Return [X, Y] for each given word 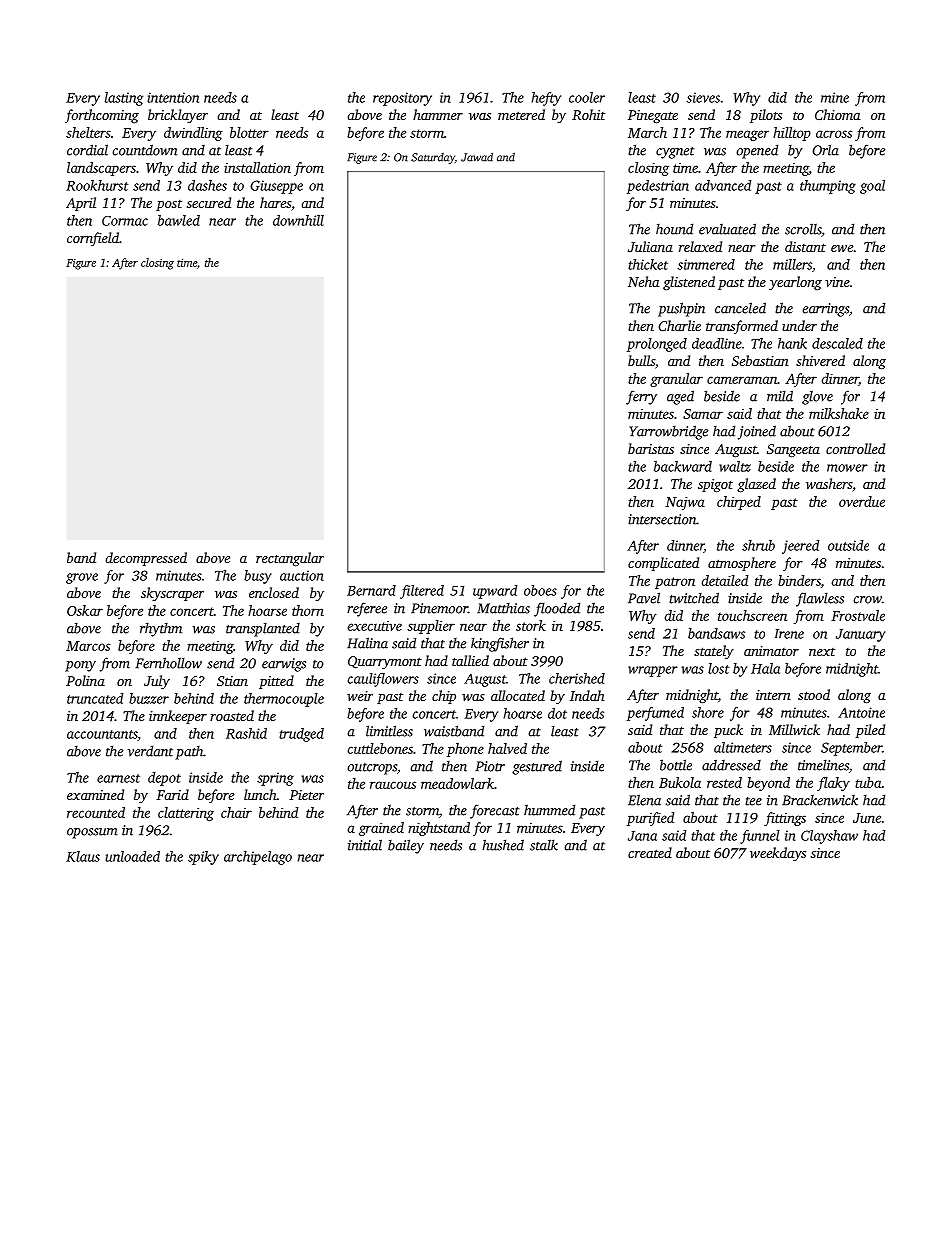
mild [780, 396]
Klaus [83, 856]
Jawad [477, 157]
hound [674, 229]
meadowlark [457, 783]
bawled [179, 220]
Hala [765, 668]
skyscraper [172, 594]
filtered [422, 592]
